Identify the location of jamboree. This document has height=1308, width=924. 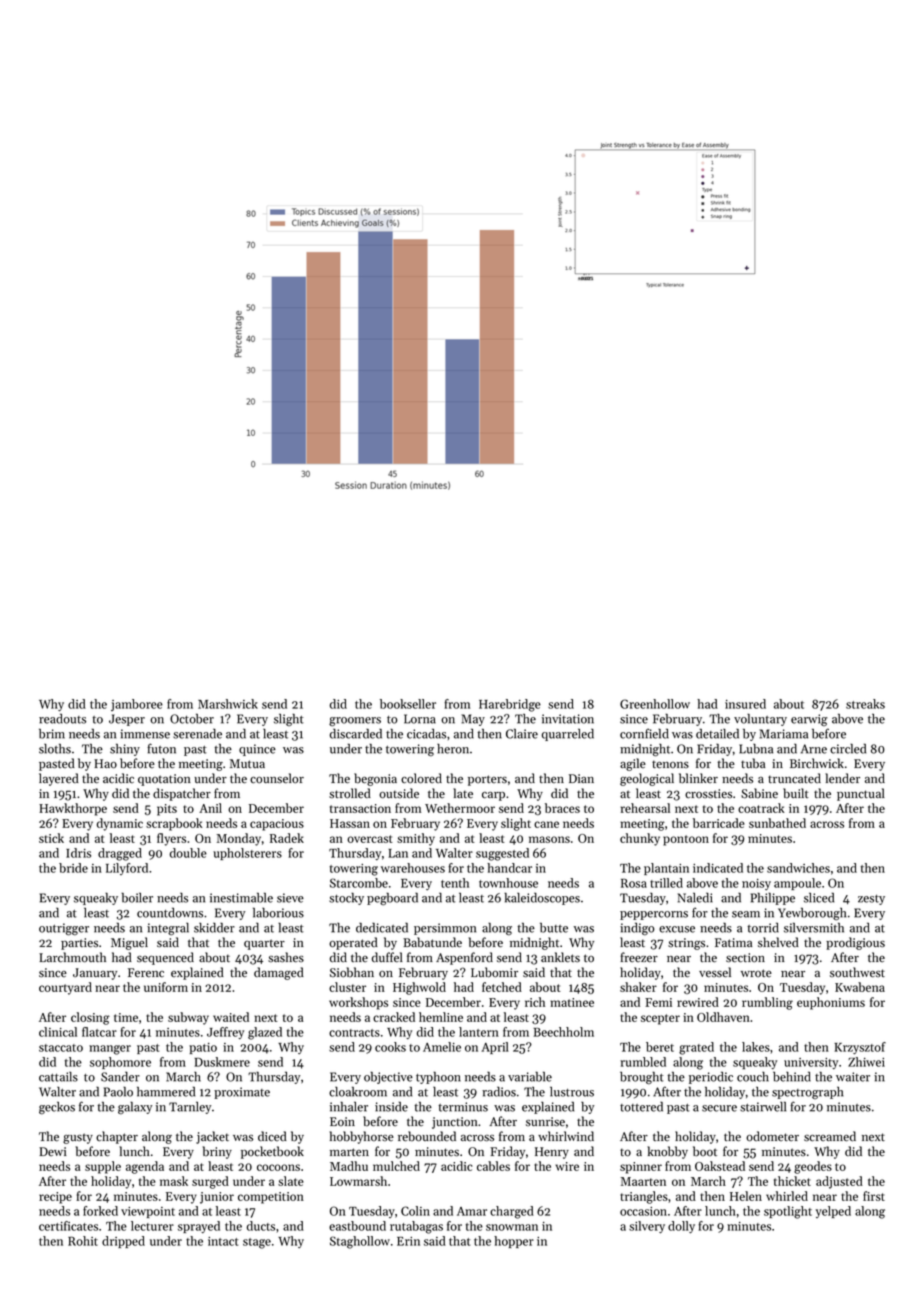
(137, 705).
